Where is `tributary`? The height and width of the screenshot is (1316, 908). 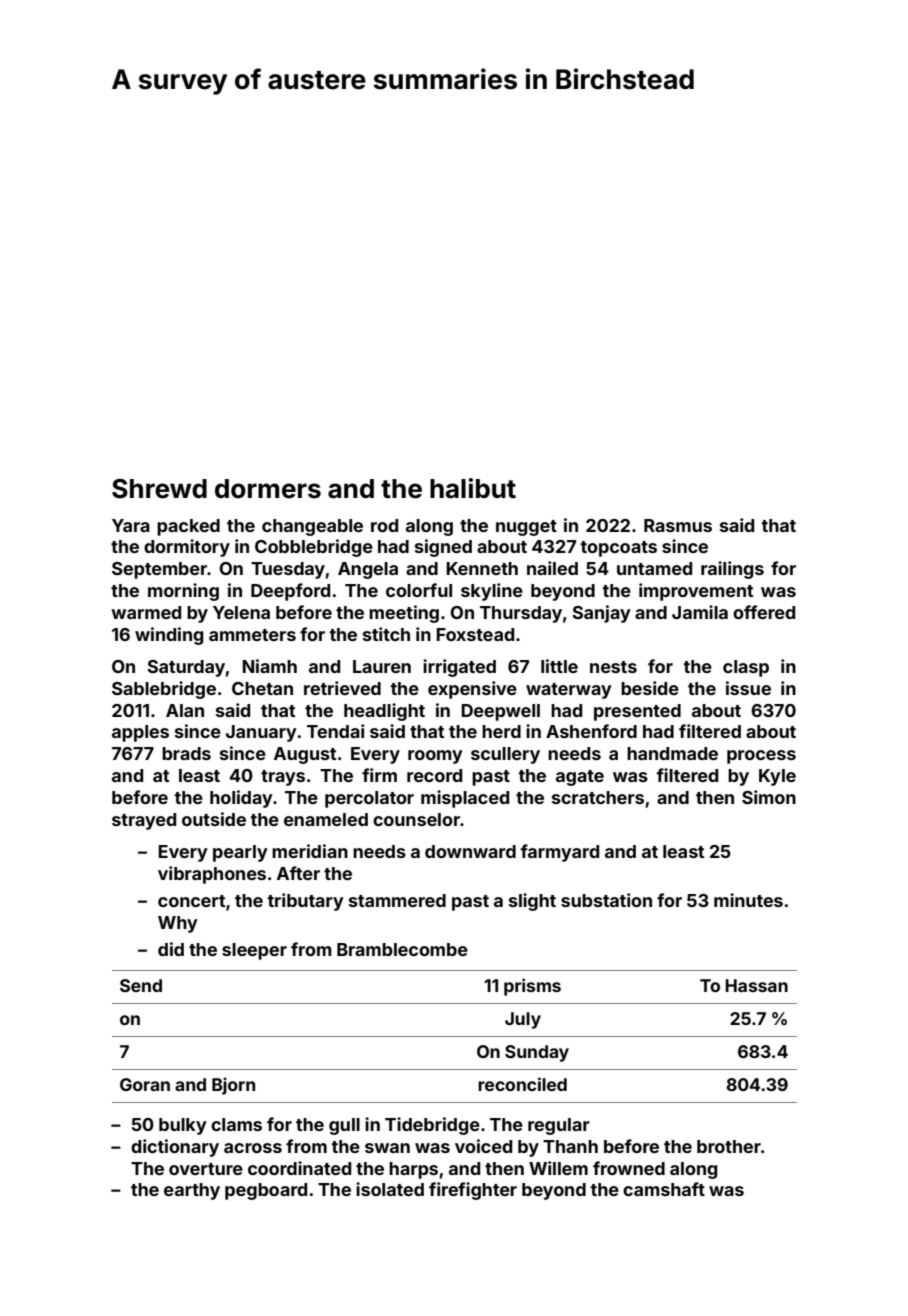
tributary is located at coordinates (305, 902).
